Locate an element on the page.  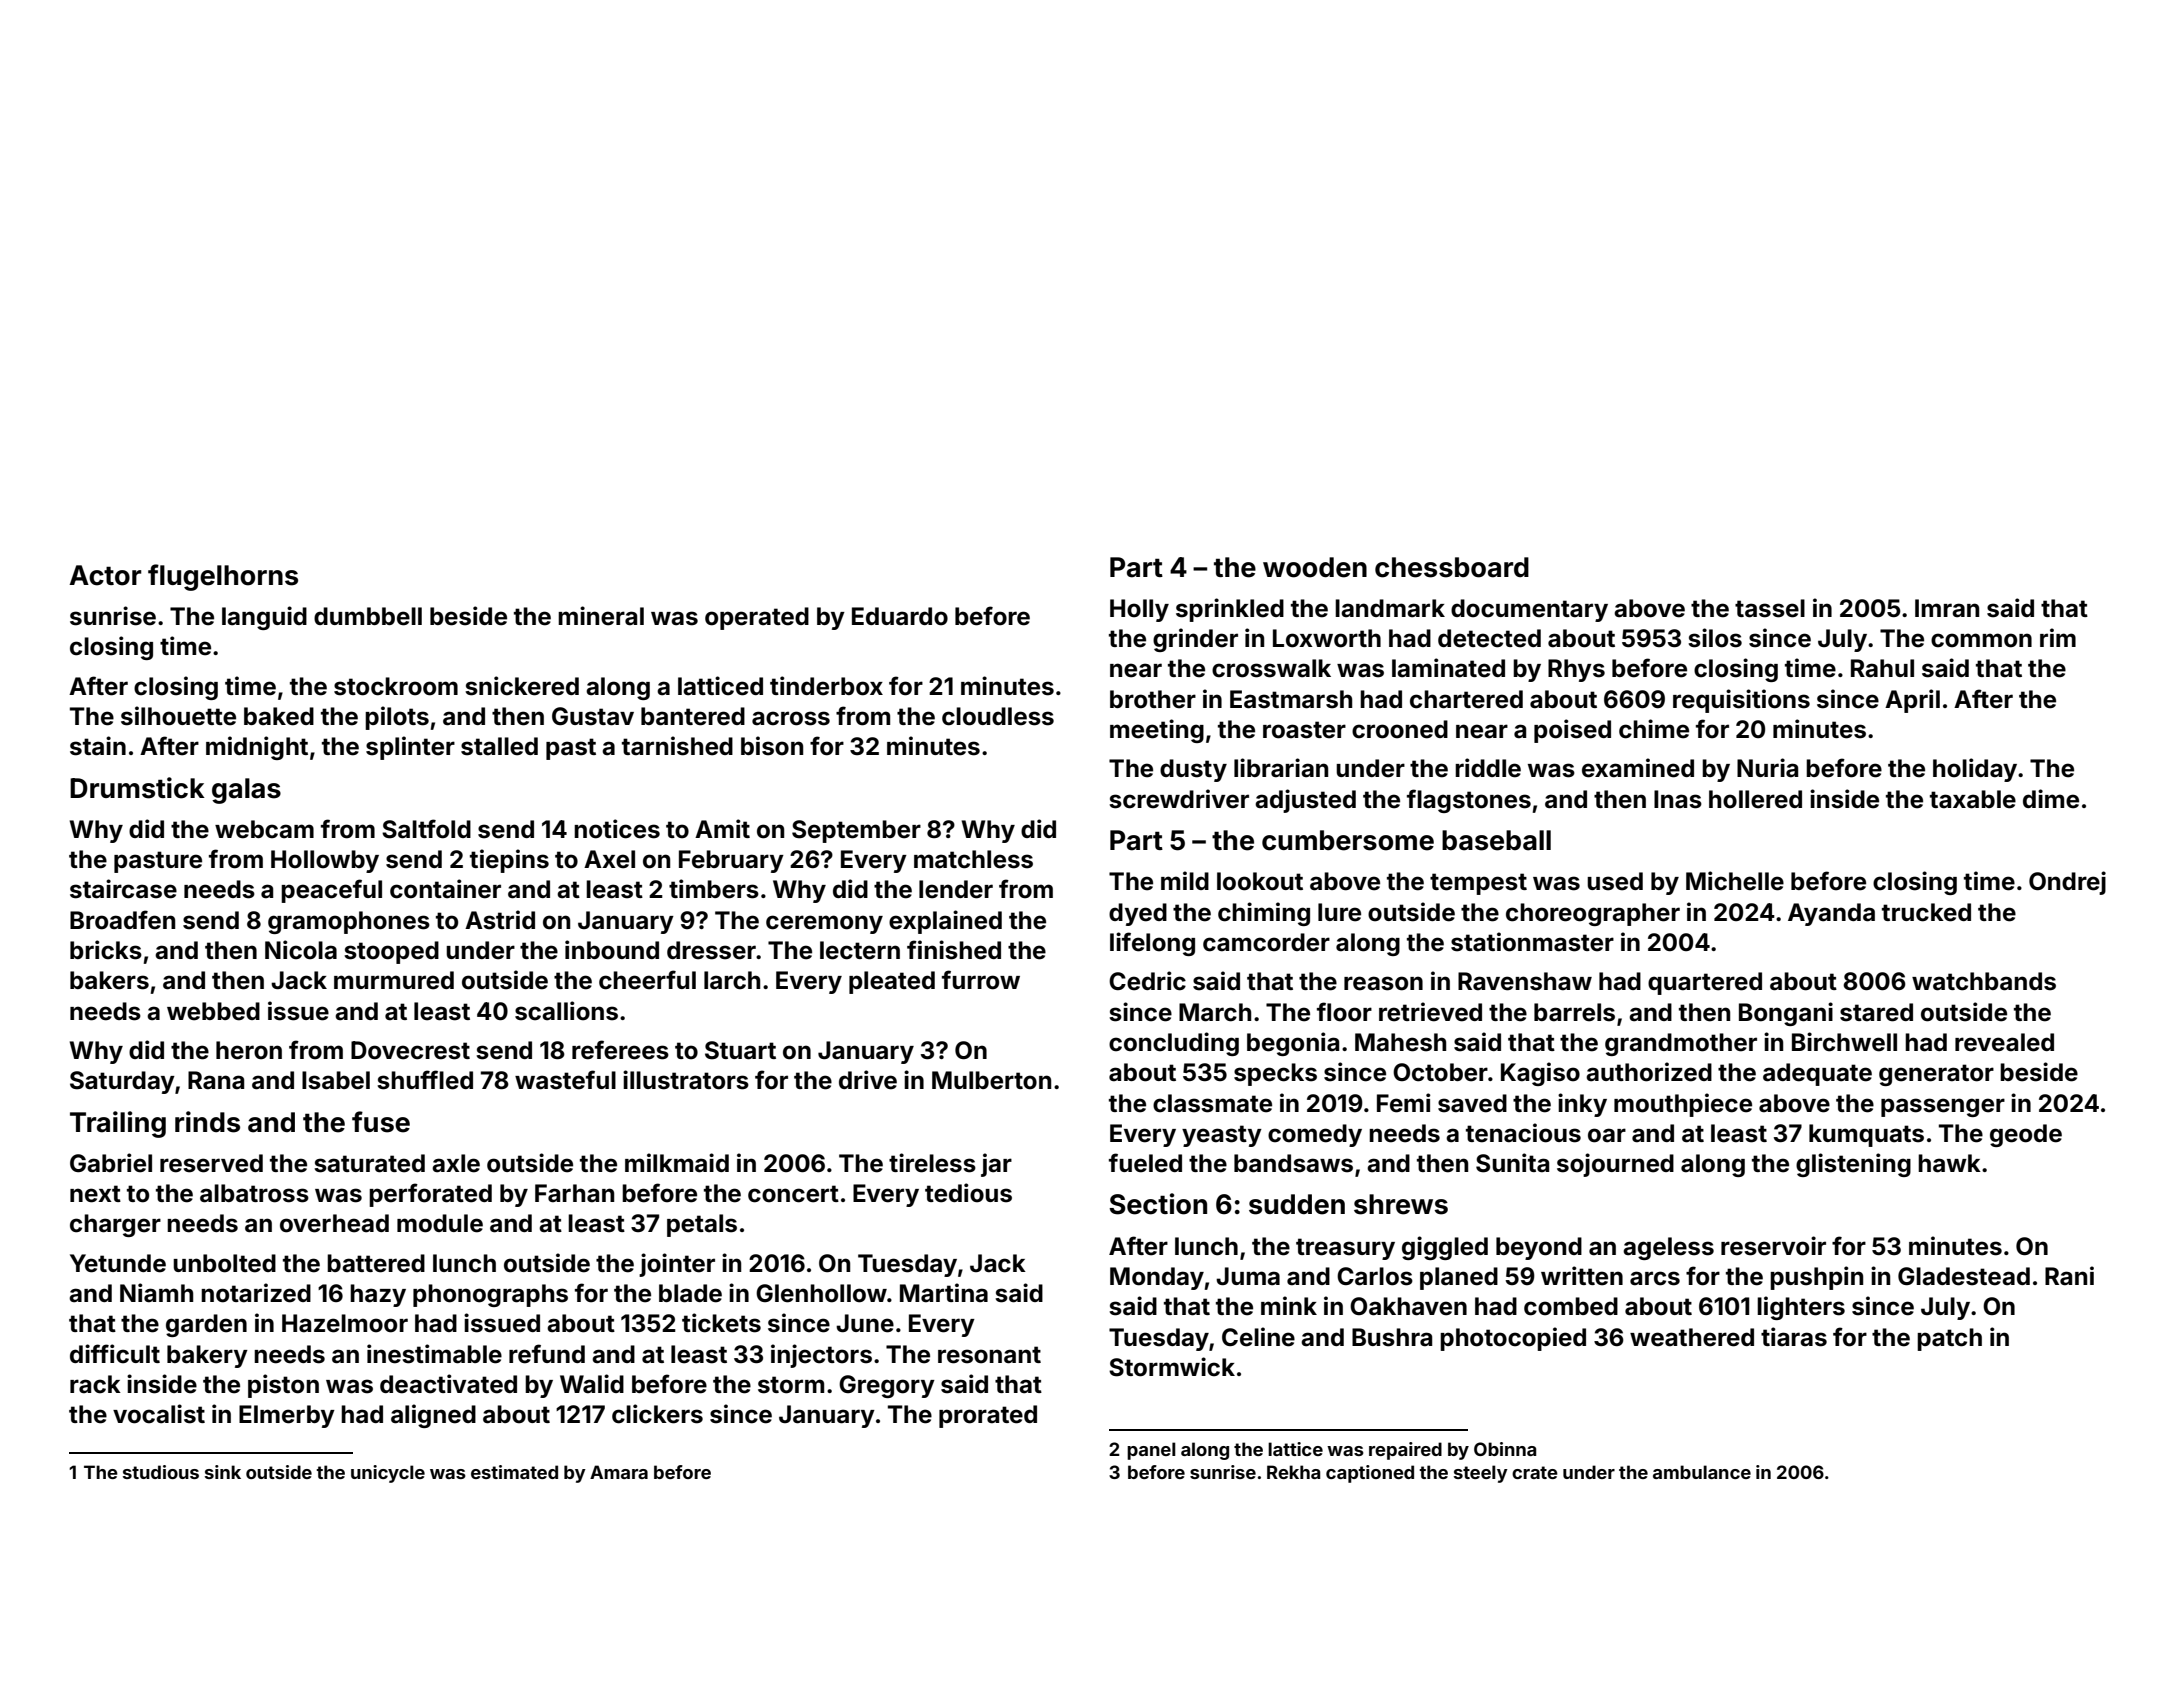
beyond is located at coordinates (1539, 1248).
